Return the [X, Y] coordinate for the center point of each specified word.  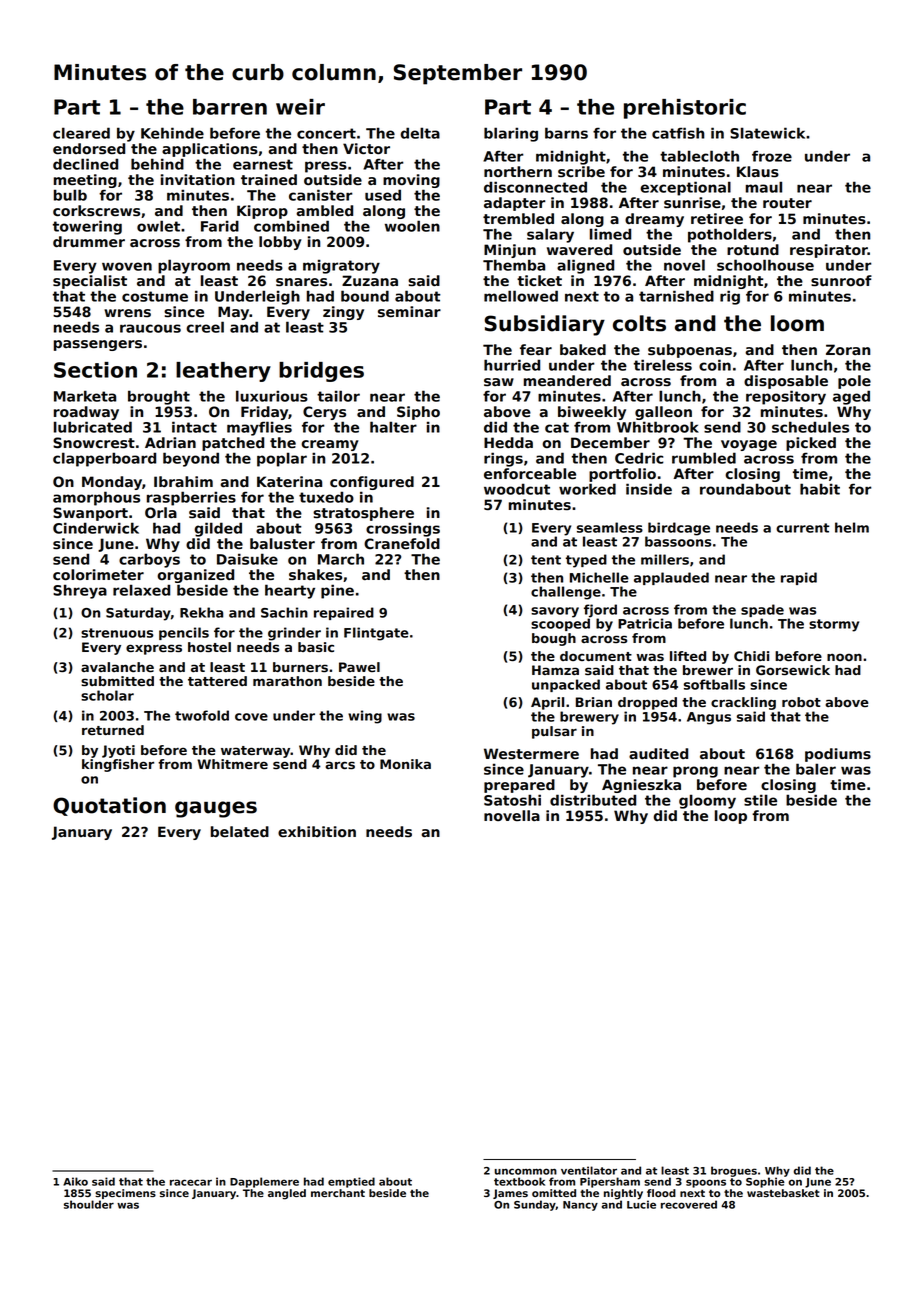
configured [372, 483]
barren [230, 107]
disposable [786, 382]
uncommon [526, 1171]
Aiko [75, 1181]
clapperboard [104, 459]
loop [731, 817]
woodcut [517, 489]
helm [852, 527]
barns [566, 133]
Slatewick [767, 133]
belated [240, 831]
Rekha [201, 612]
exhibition [317, 831]
